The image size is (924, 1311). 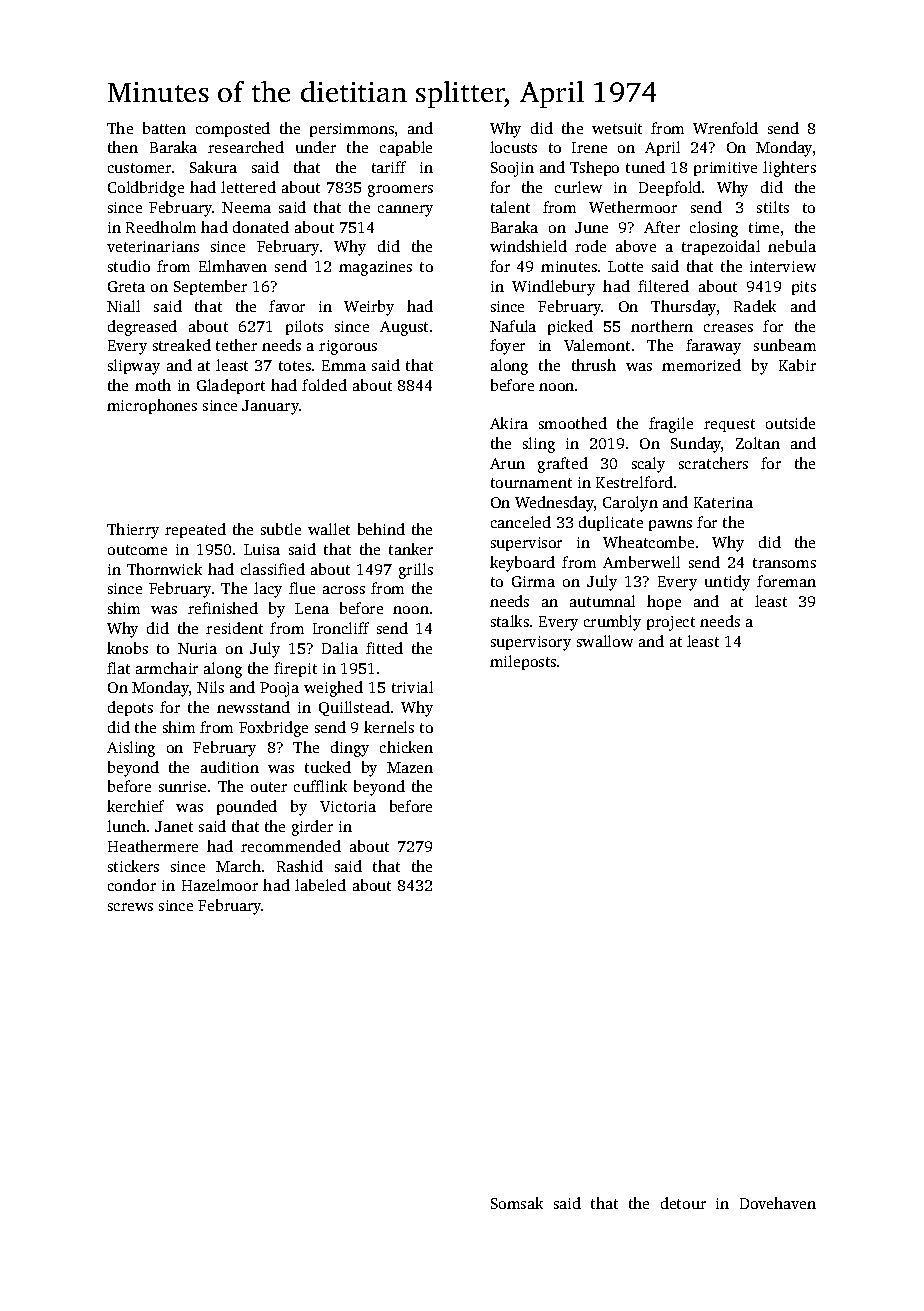 What do you see at coordinates (130, 907) in the screenshot?
I see `screws` at bounding box center [130, 907].
